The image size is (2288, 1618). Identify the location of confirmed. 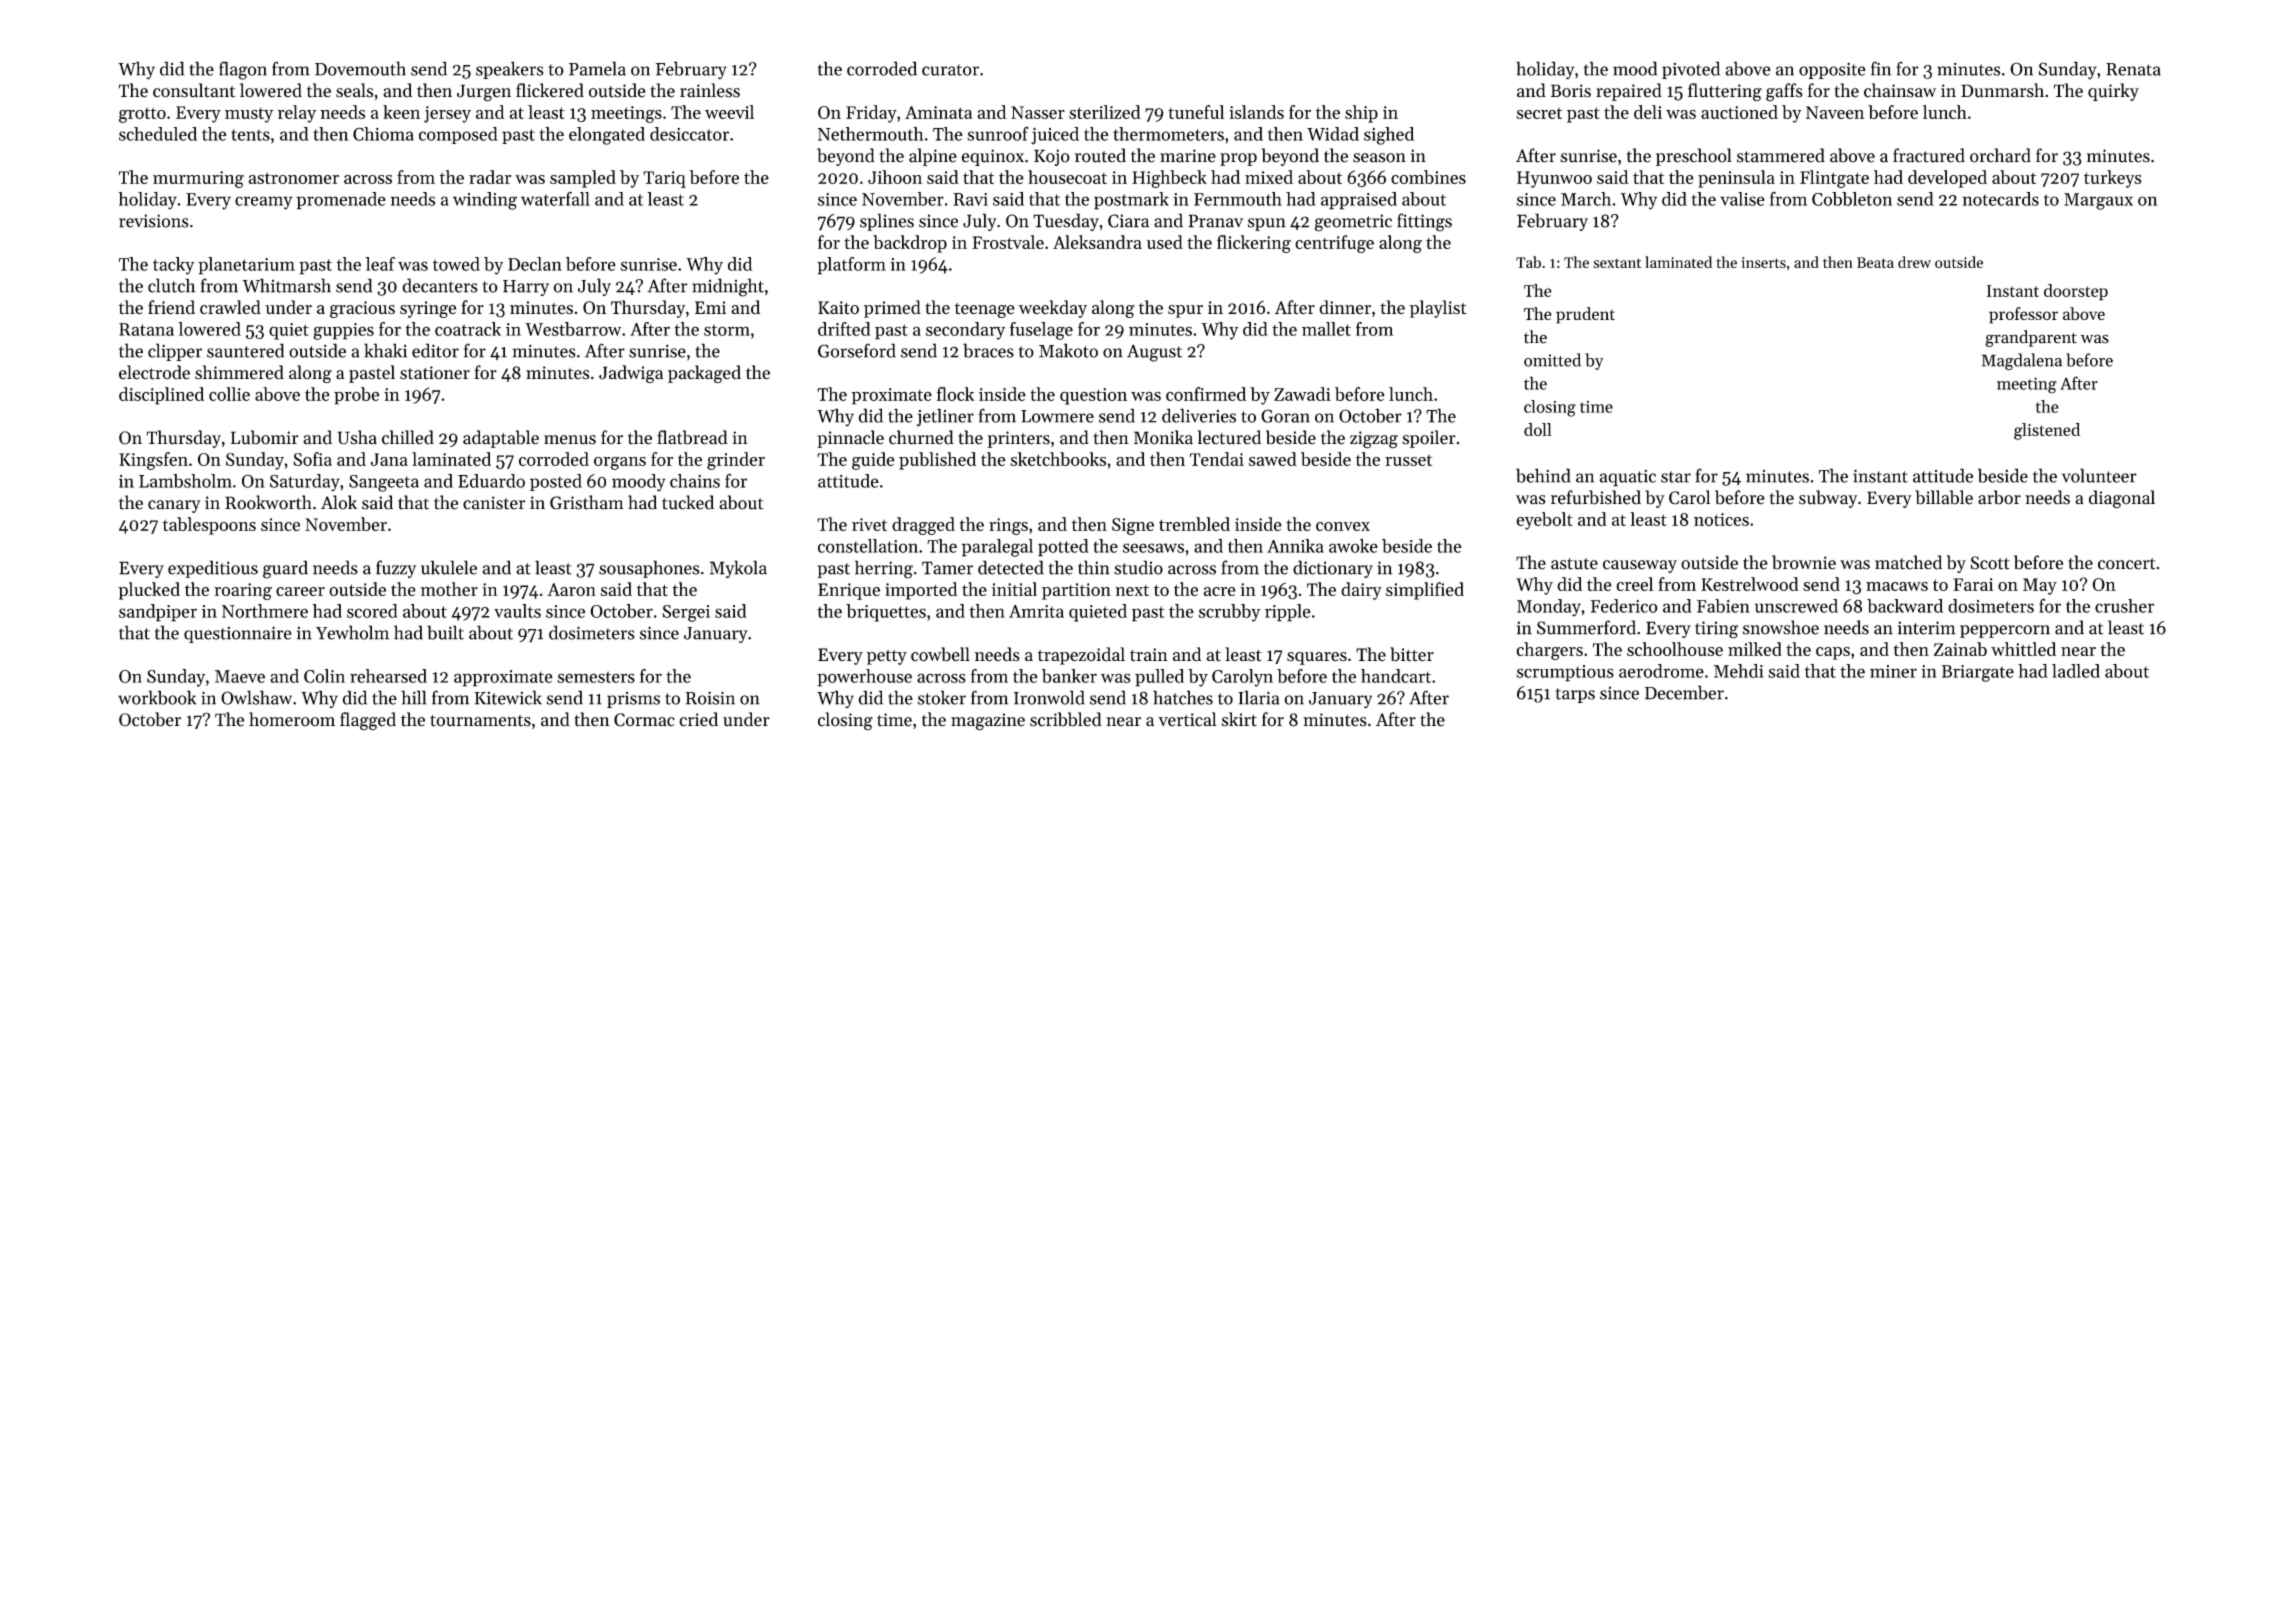
(1206, 394).
